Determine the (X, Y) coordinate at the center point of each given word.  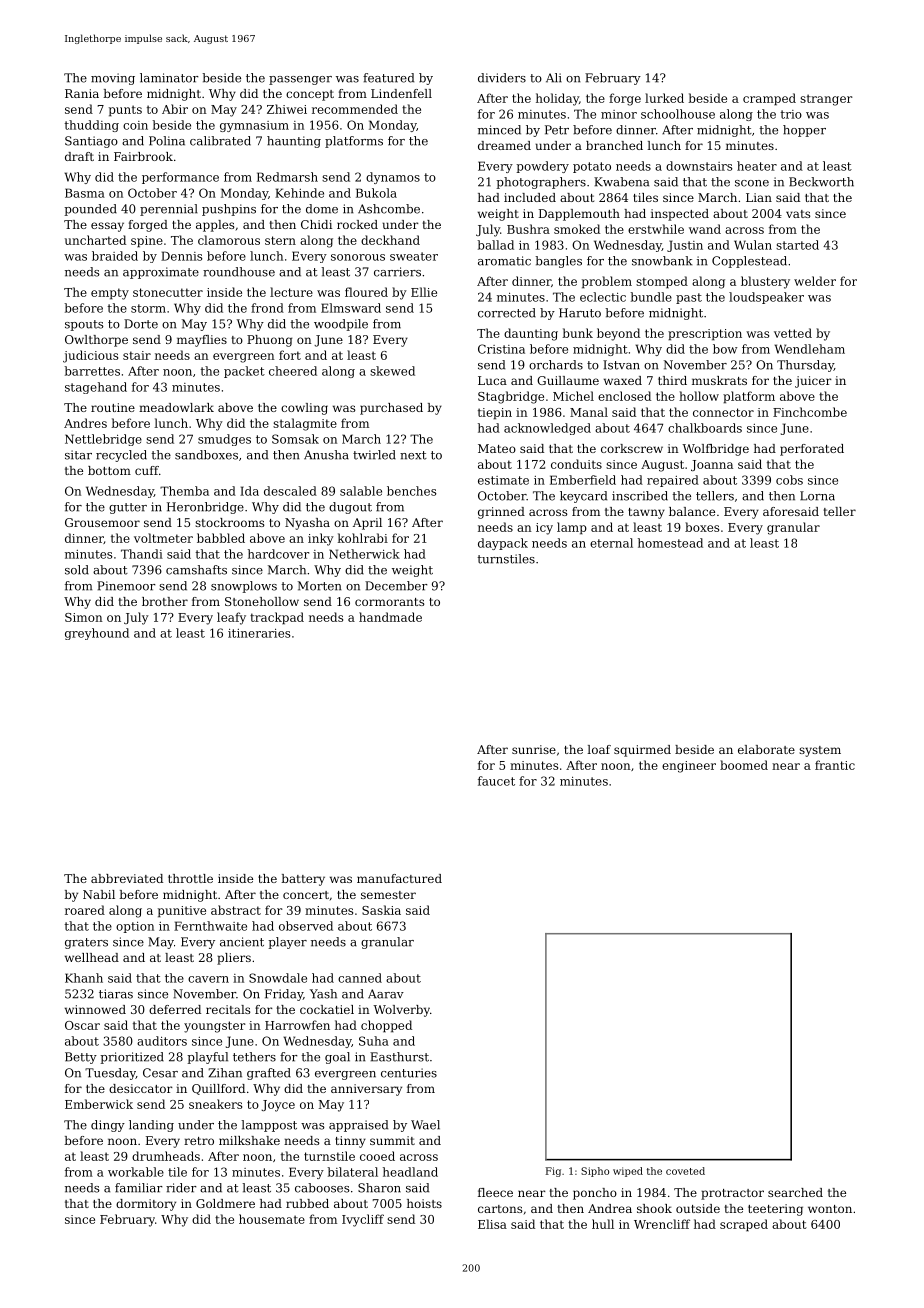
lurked (664, 98)
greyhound (97, 634)
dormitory (146, 1205)
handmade (390, 617)
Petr (557, 130)
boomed (744, 765)
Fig (553, 1172)
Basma (85, 193)
